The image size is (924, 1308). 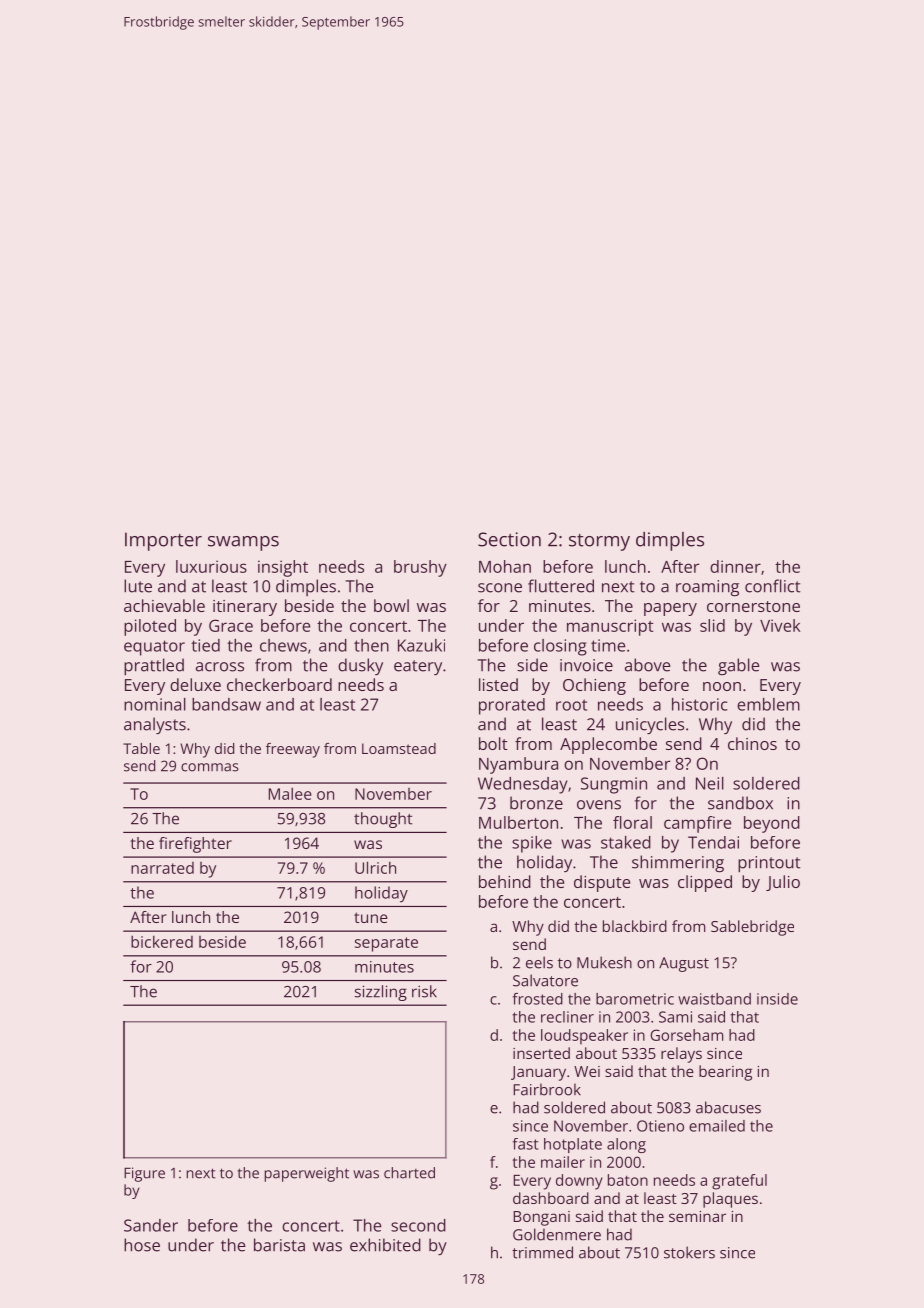 What do you see at coordinates (542, 1252) in the page?
I see `trimmed` at bounding box center [542, 1252].
